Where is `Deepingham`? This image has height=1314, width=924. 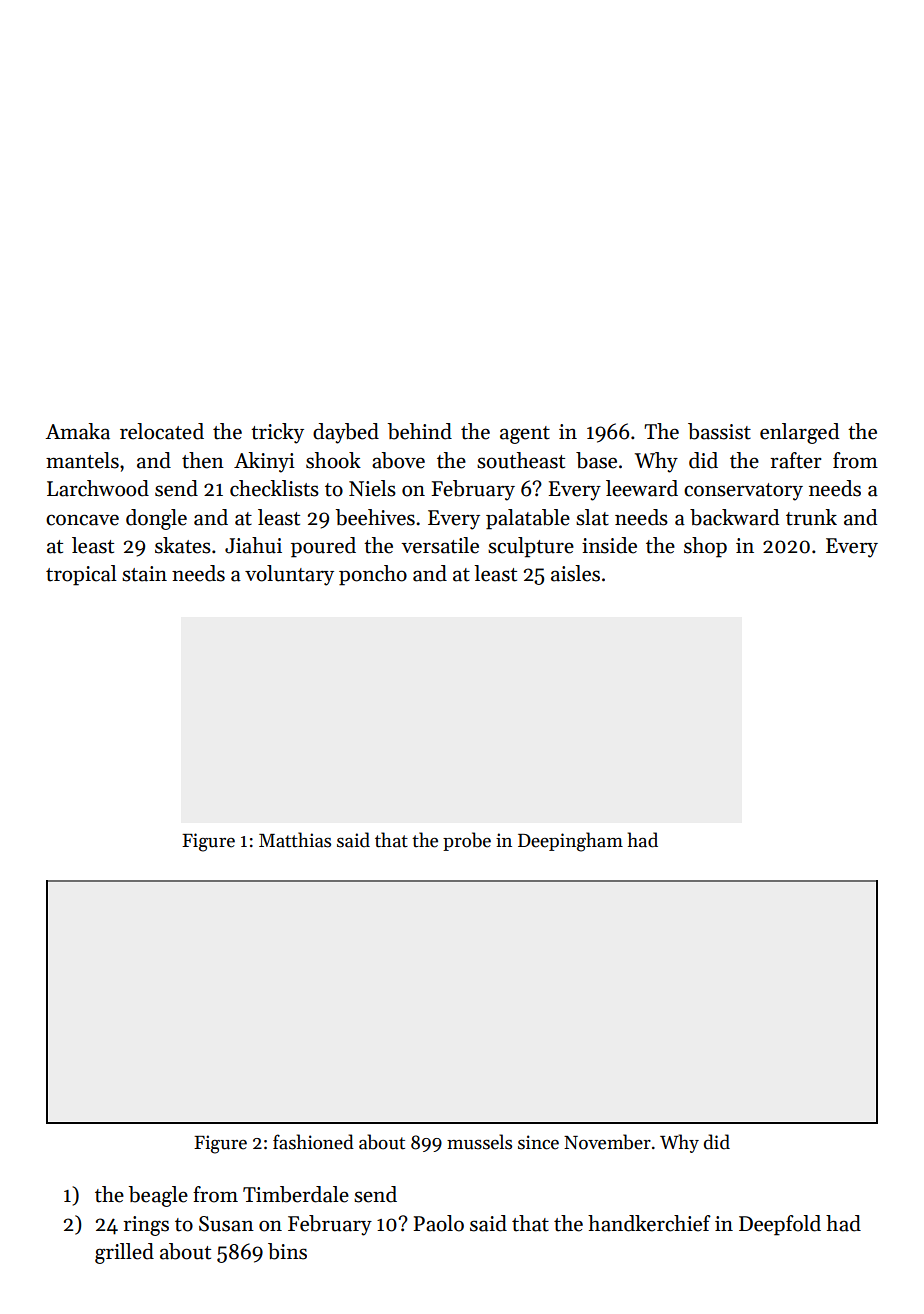
Deepingham is located at coordinates (570, 842).
